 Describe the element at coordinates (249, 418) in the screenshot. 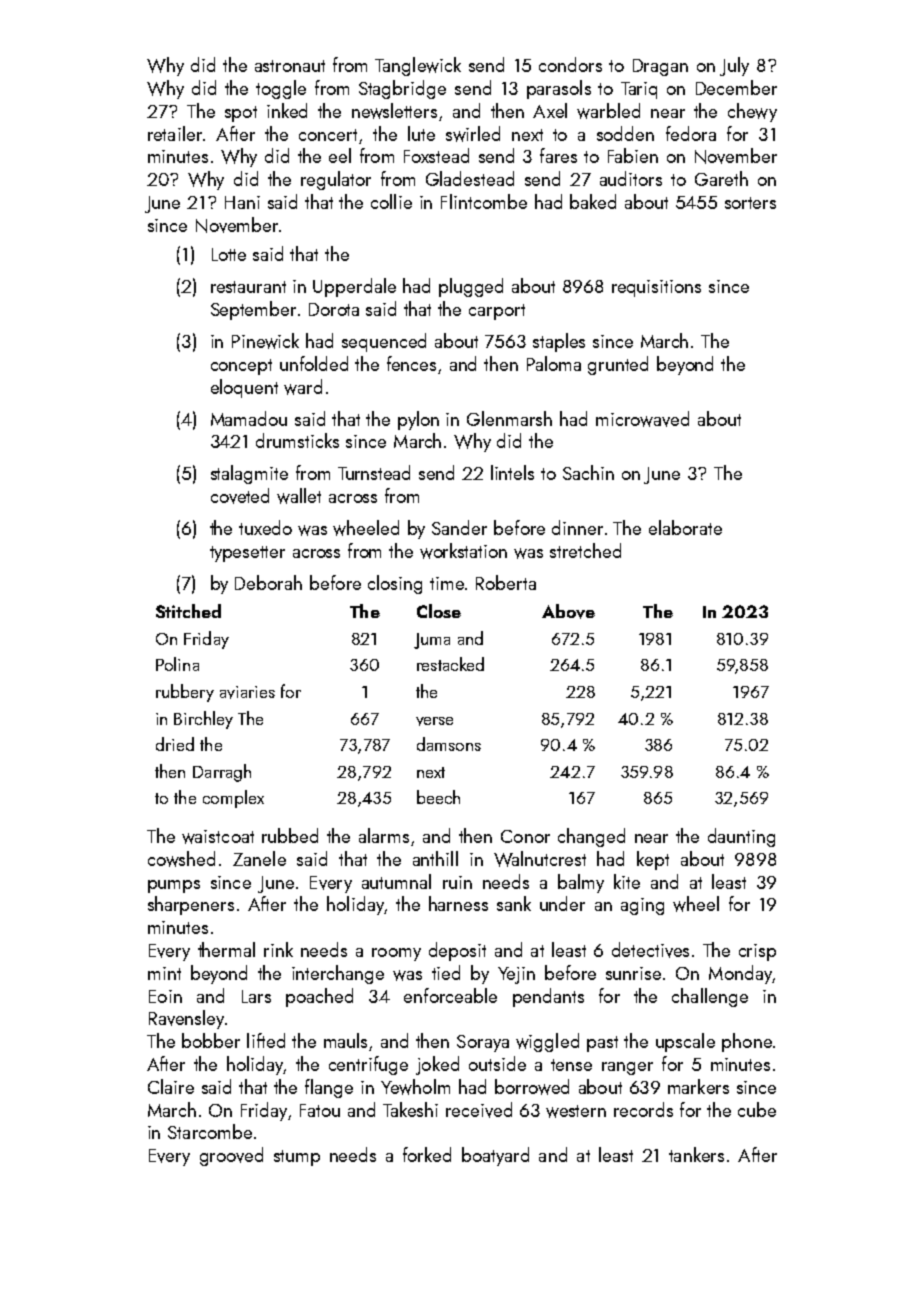

I see `Mamadou` at that location.
